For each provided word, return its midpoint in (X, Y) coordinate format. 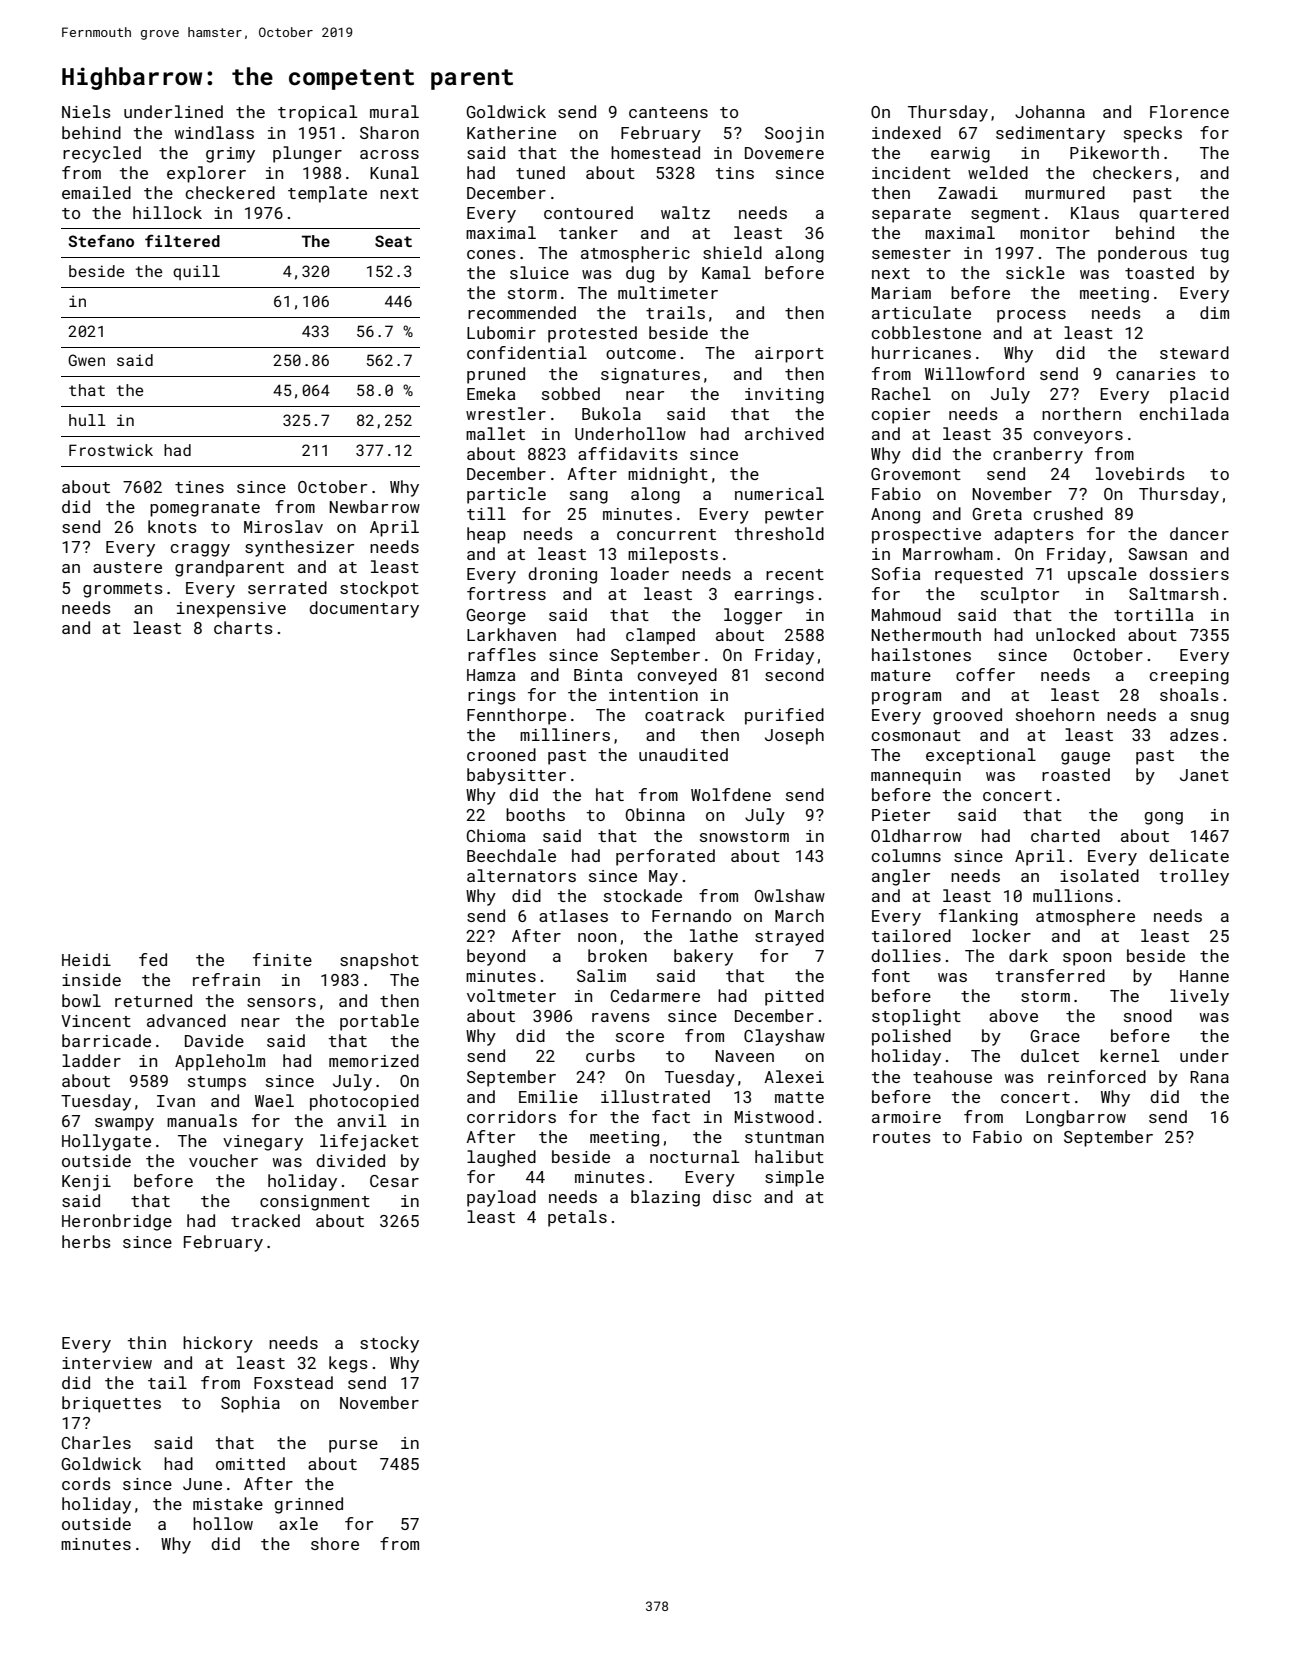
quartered (1184, 214)
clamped (660, 636)
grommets (123, 590)
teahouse (952, 1076)
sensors (281, 1002)
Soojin (794, 135)
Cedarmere (655, 995)
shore (335, 1543)
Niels (86, 111)
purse (353, 1446)
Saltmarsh (1173, 593)
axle (298, 1523)
